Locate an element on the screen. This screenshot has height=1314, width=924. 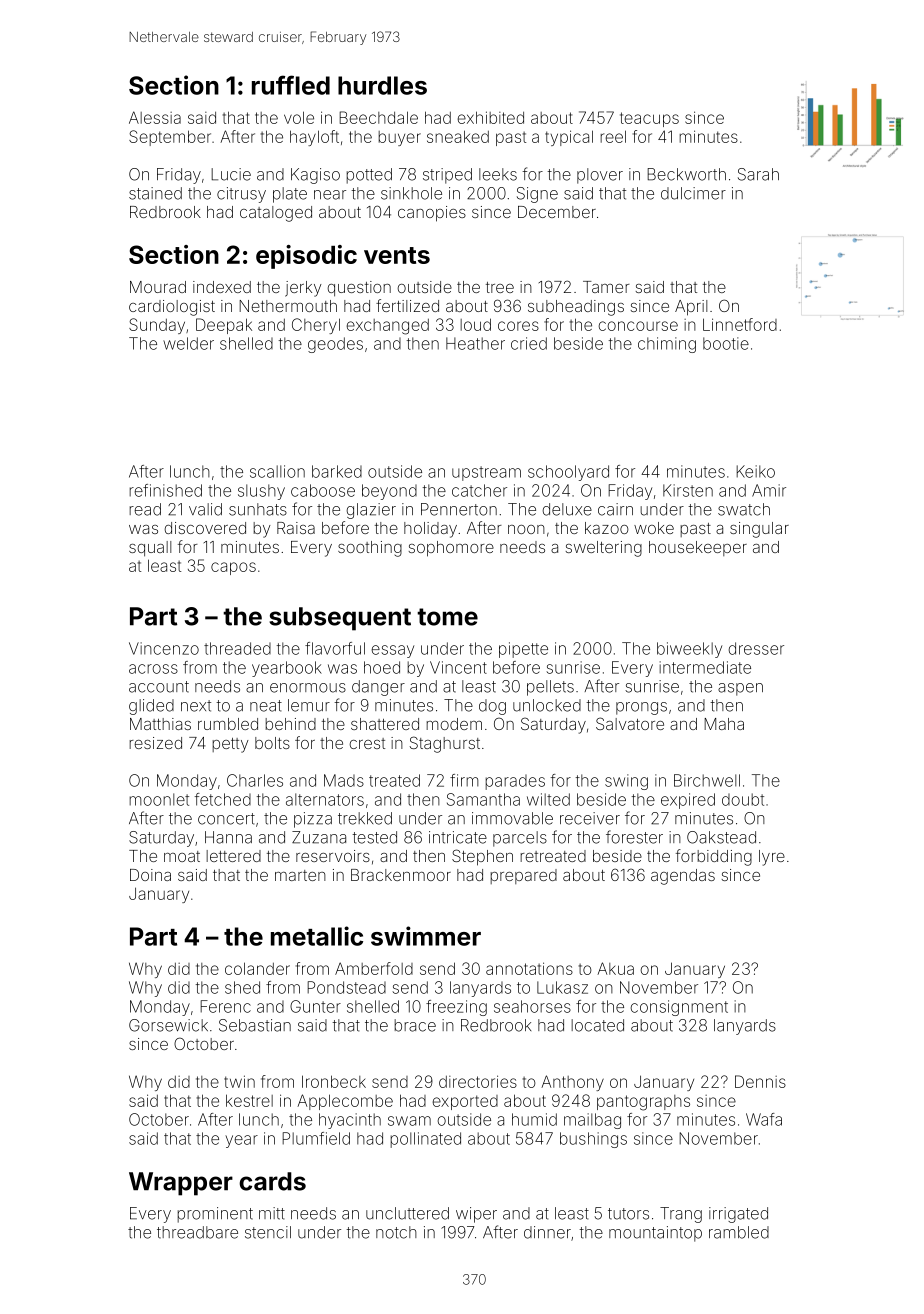
cards is located at coordinates (272, 1181).
